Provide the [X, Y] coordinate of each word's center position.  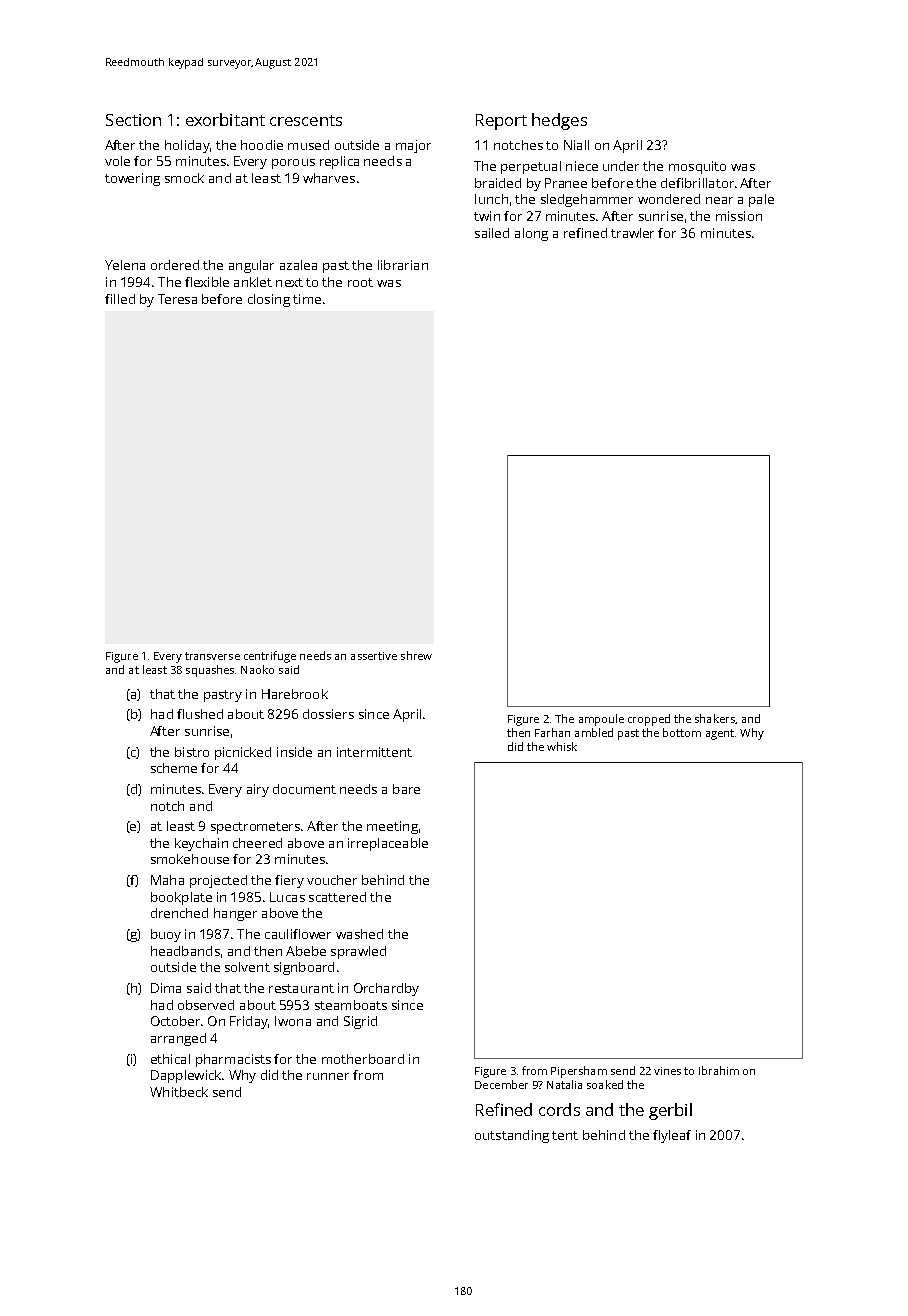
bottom [682, 732]
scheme [174, 768]
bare [406, 789]
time [307, 299]
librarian [403, 265]
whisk [562, 746]
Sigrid [360, 1022]
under [621, 166]
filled [120, 299]
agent [720, 734]
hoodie [262, 145]
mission [739, 216]
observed [206, 1005]
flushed [200, 714]
